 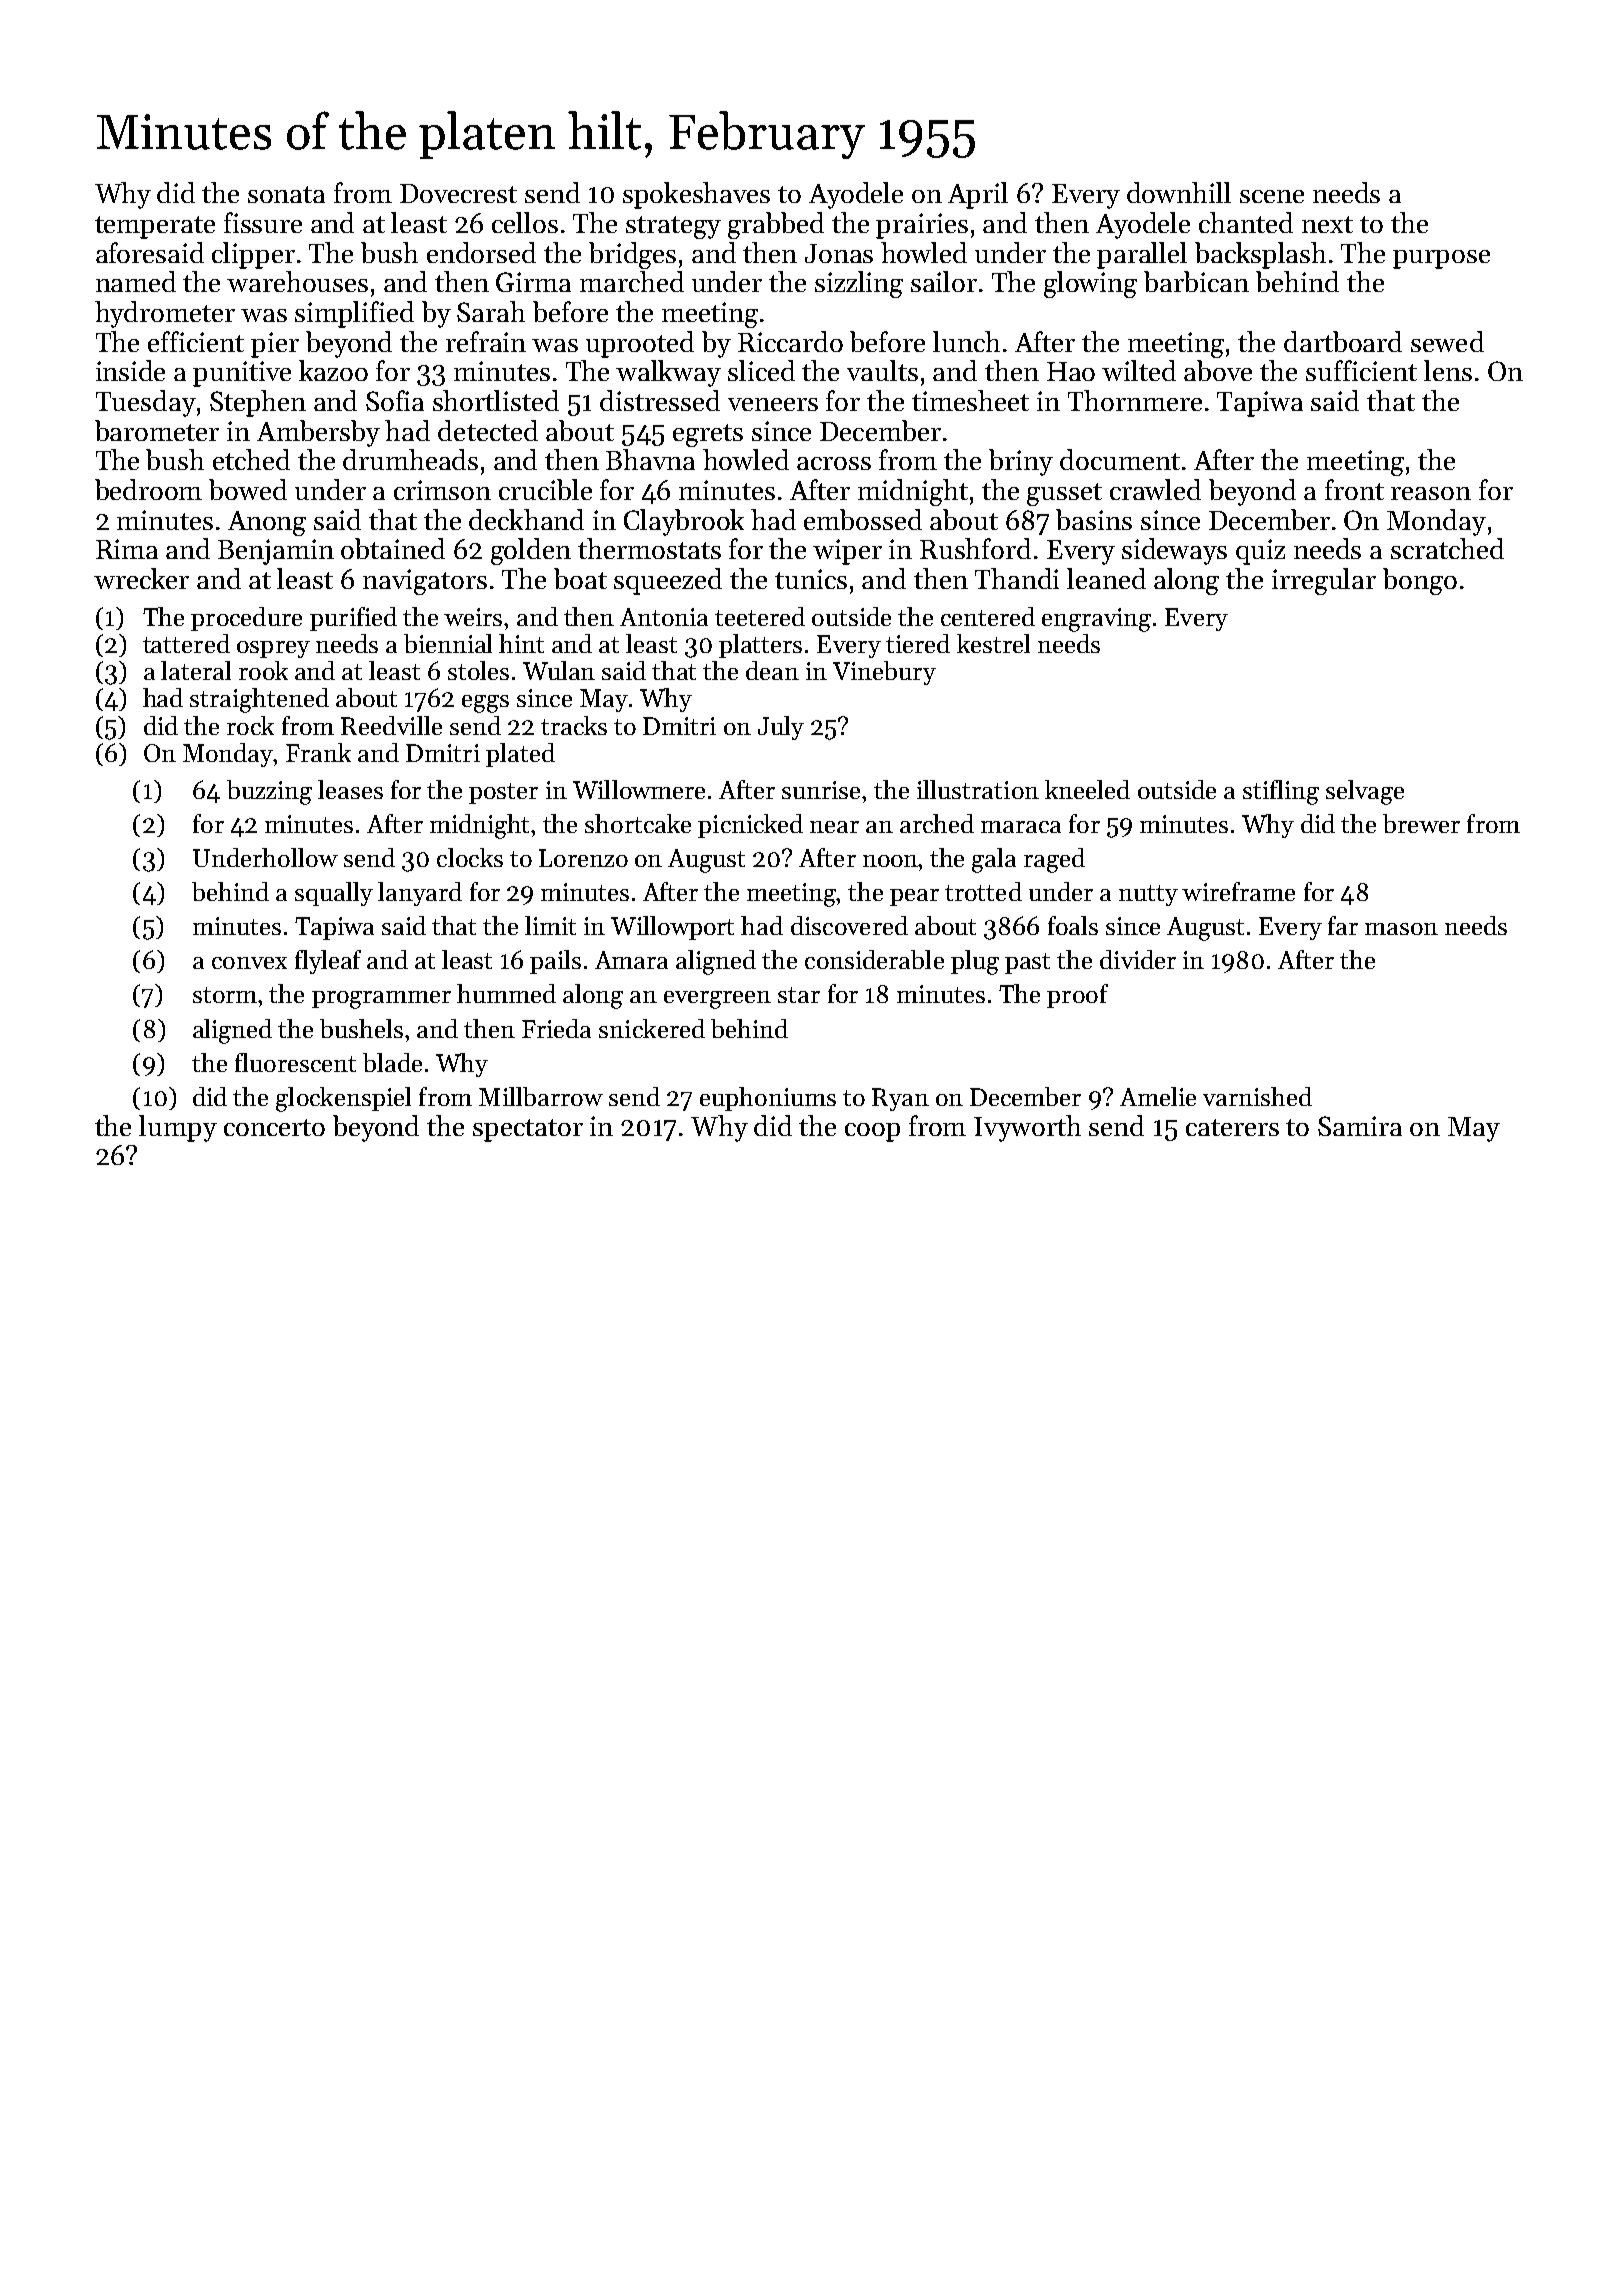 I want to click on Vinebury, so click(x=884, y=673).
